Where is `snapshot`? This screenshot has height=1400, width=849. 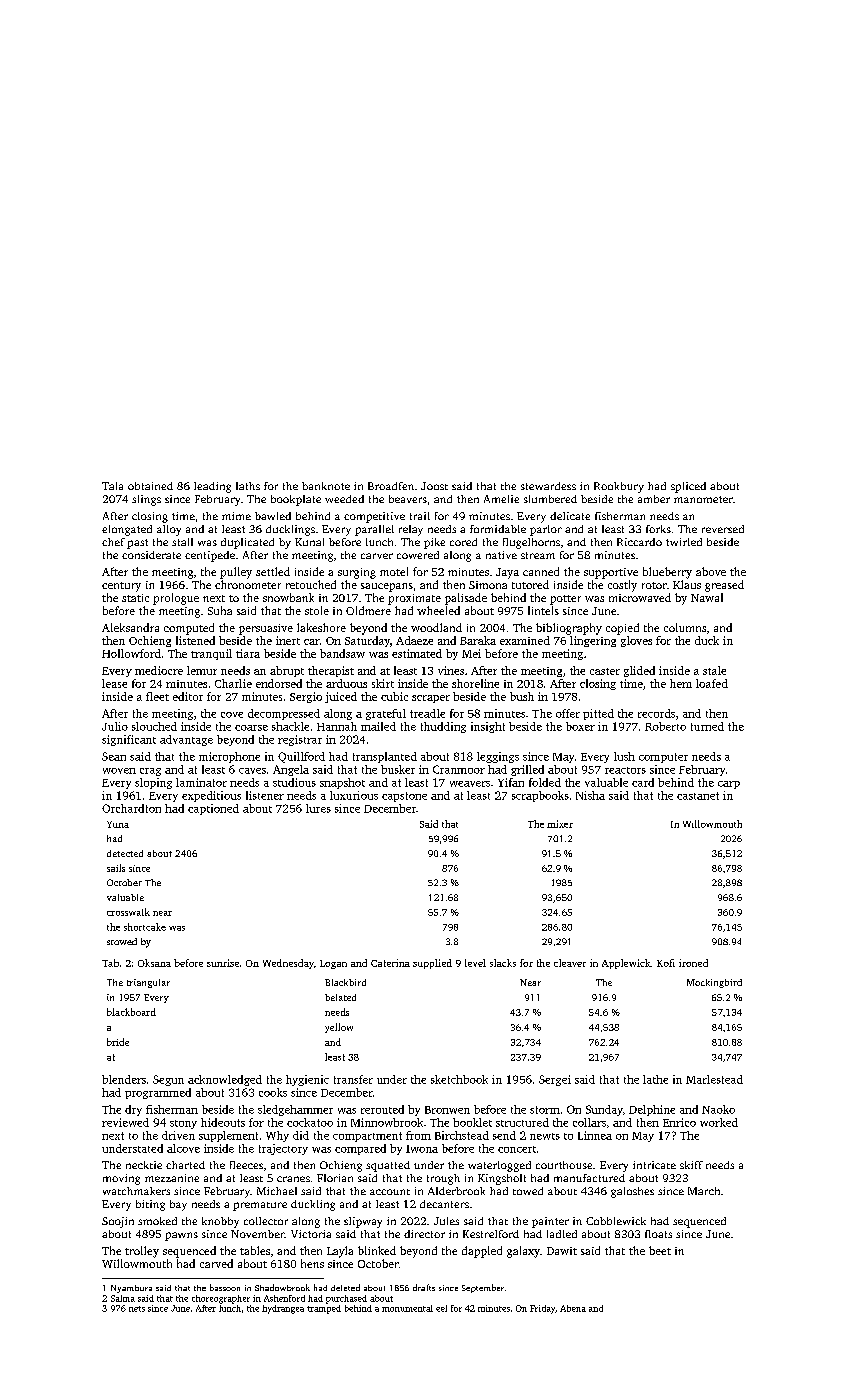
snapshot is located at coordinates (342, 783).
